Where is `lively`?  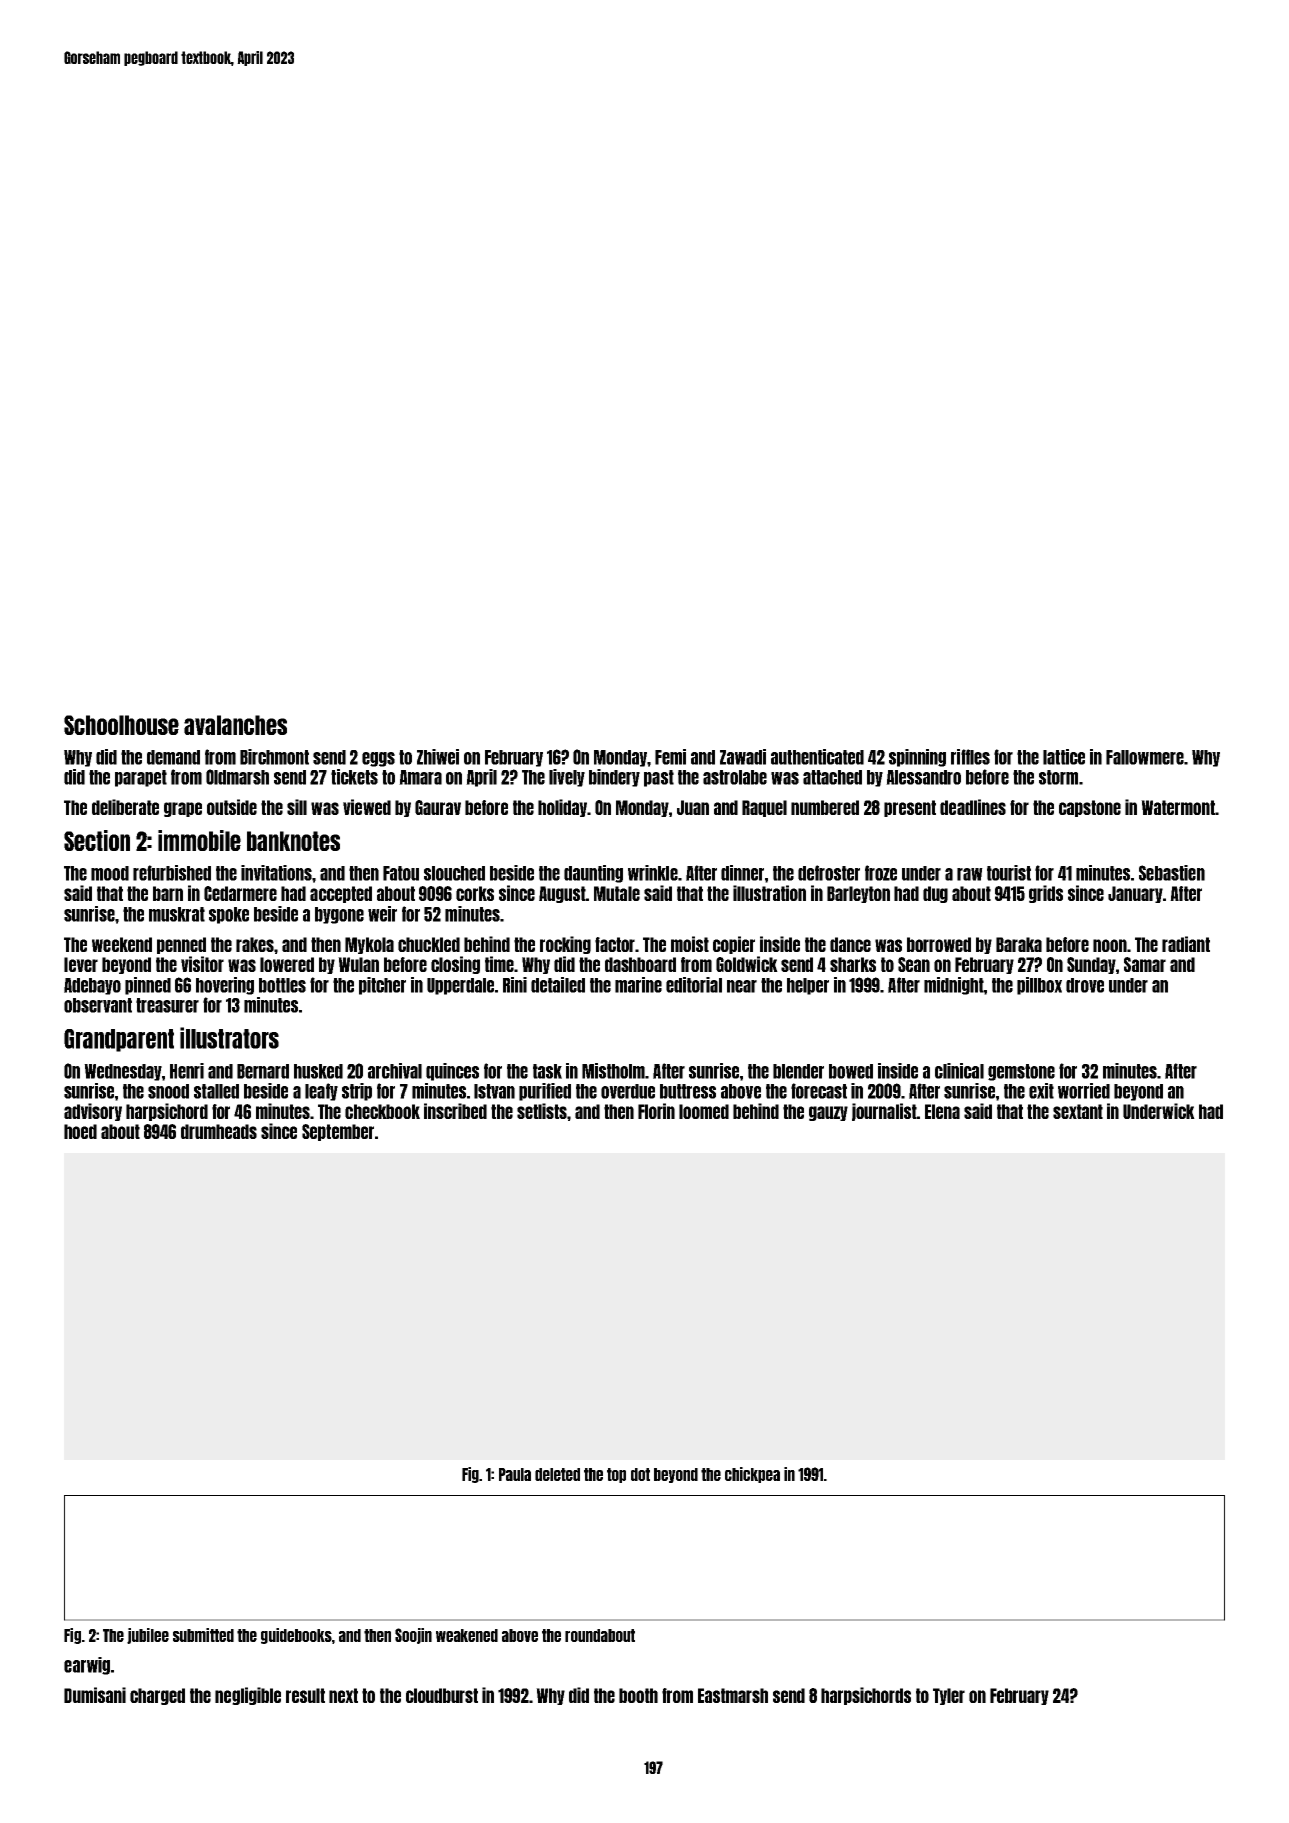 lively is located at coordinates (567, 778).
